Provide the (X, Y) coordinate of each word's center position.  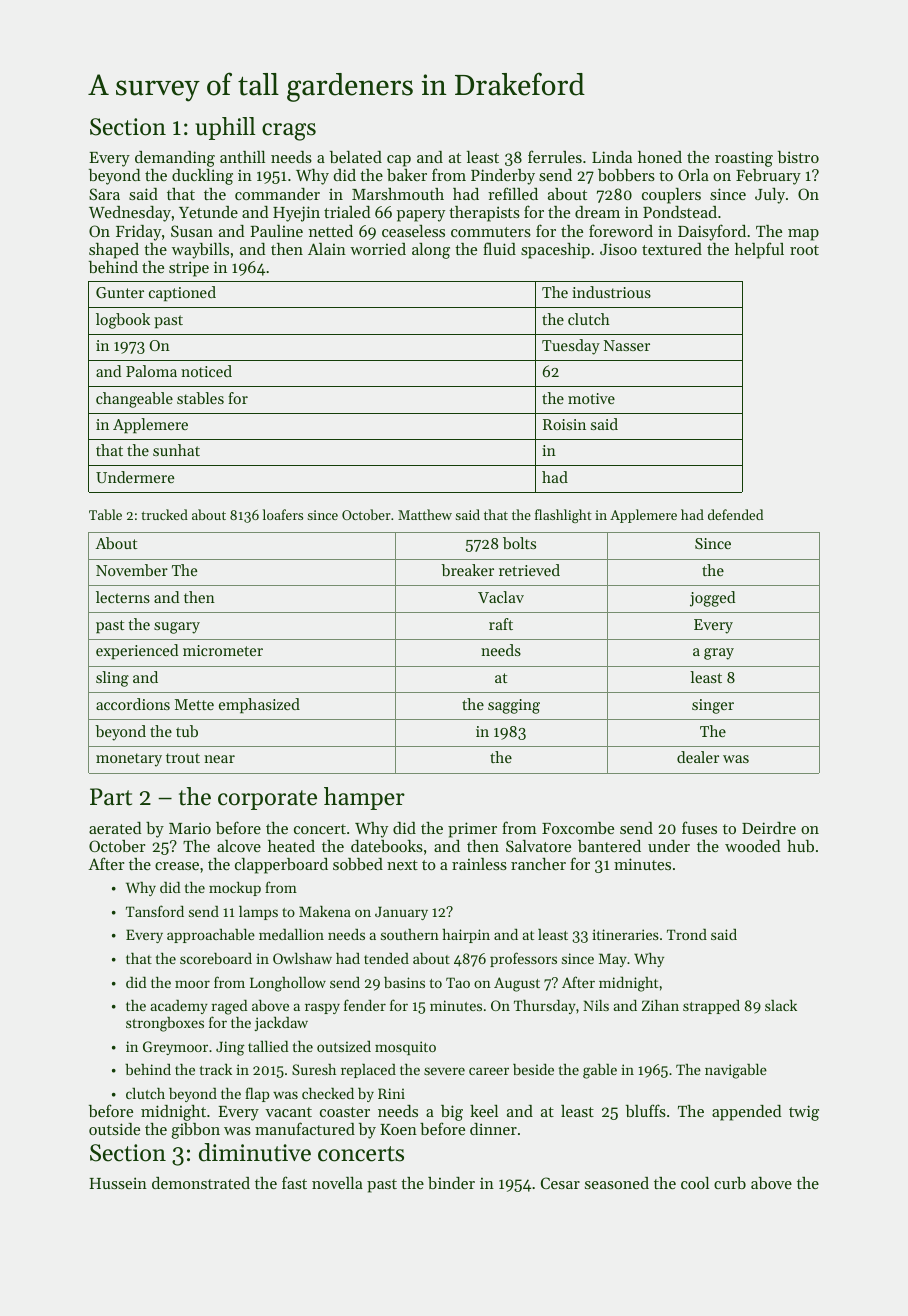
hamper (364, 798)
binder (451, 1183)
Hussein (118, 1183)
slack (781, 1005)
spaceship (555, 251)
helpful (759, 250)
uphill (225, 128)
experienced (137, 652)
